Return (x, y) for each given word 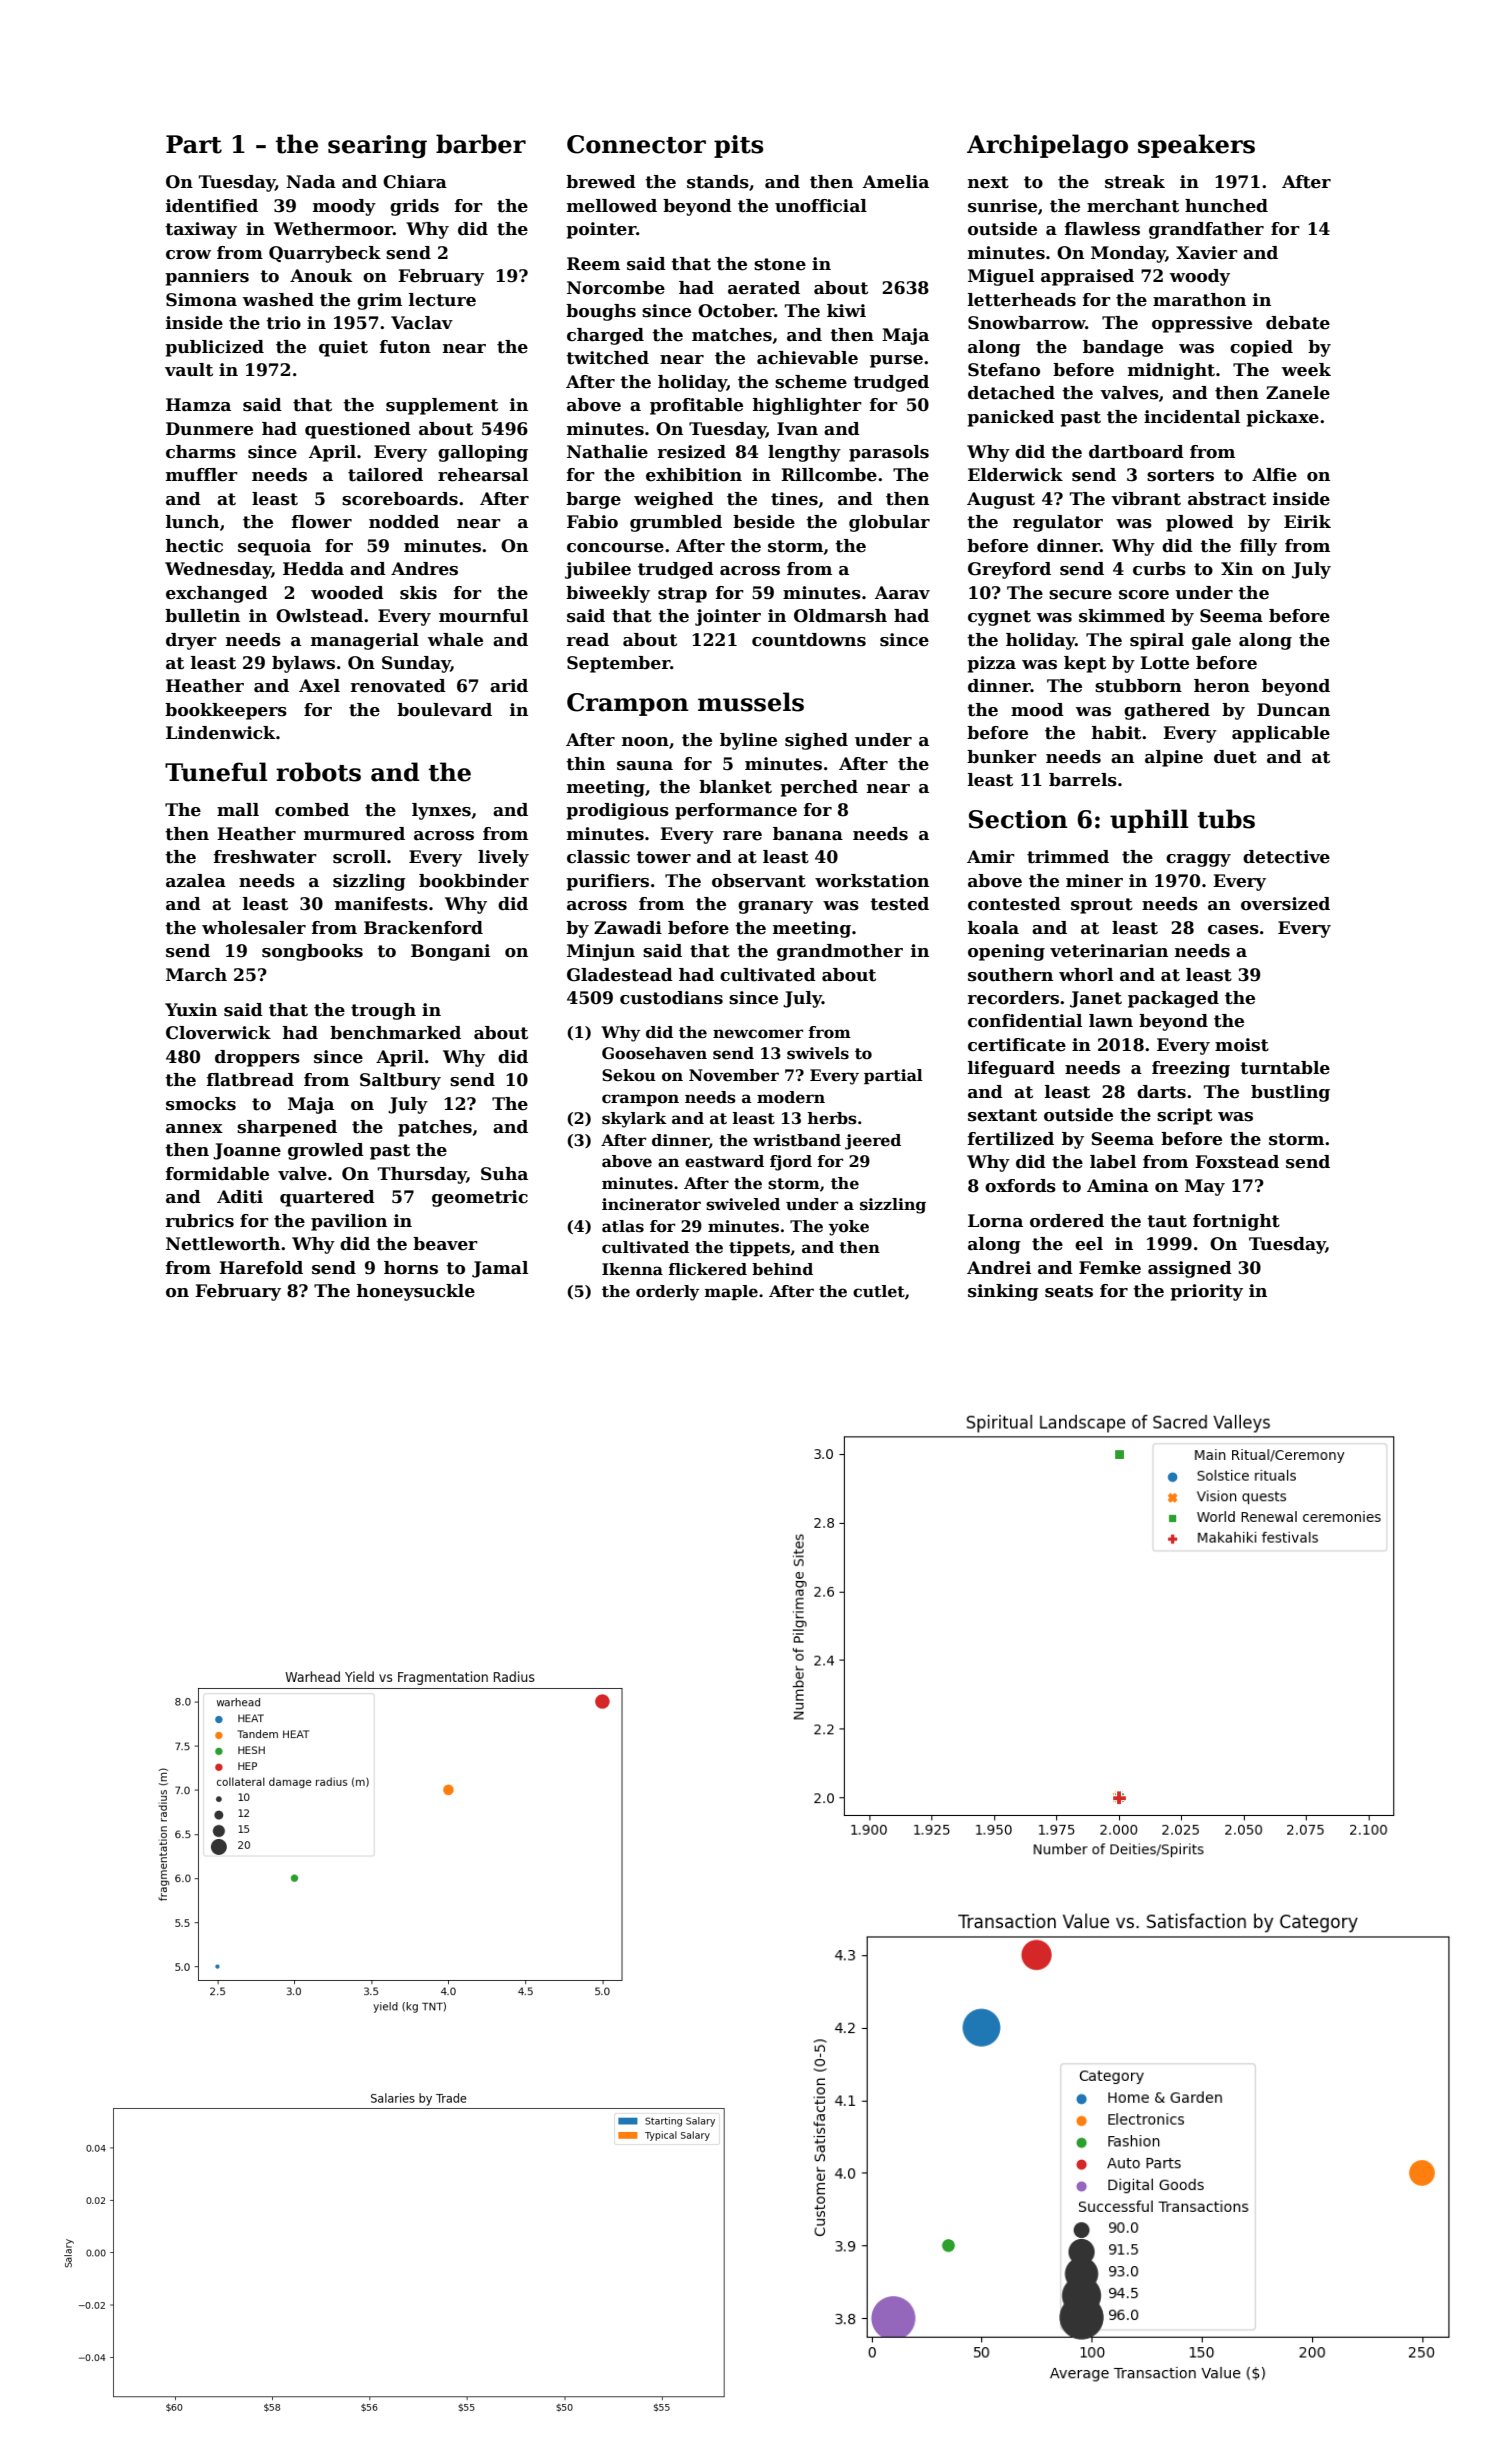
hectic (194, 546)
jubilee (598, 570)
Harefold (261, 1268)
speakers (1196, 146)
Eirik (1307, 521)
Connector (636, 144)
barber (481, 144)
